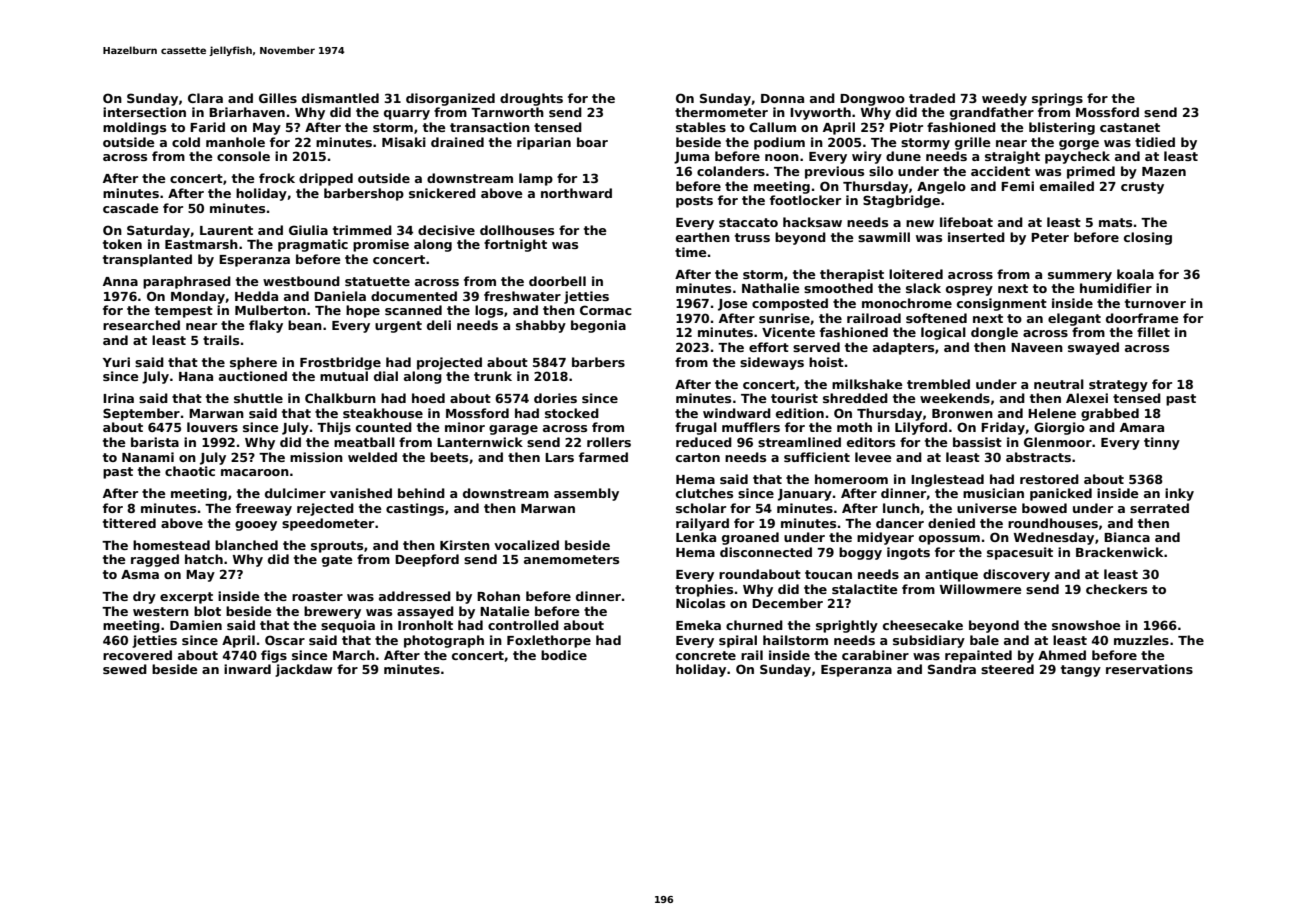 The image size is (1308, 924). I want to click on Oscar, so click(285, 640).
